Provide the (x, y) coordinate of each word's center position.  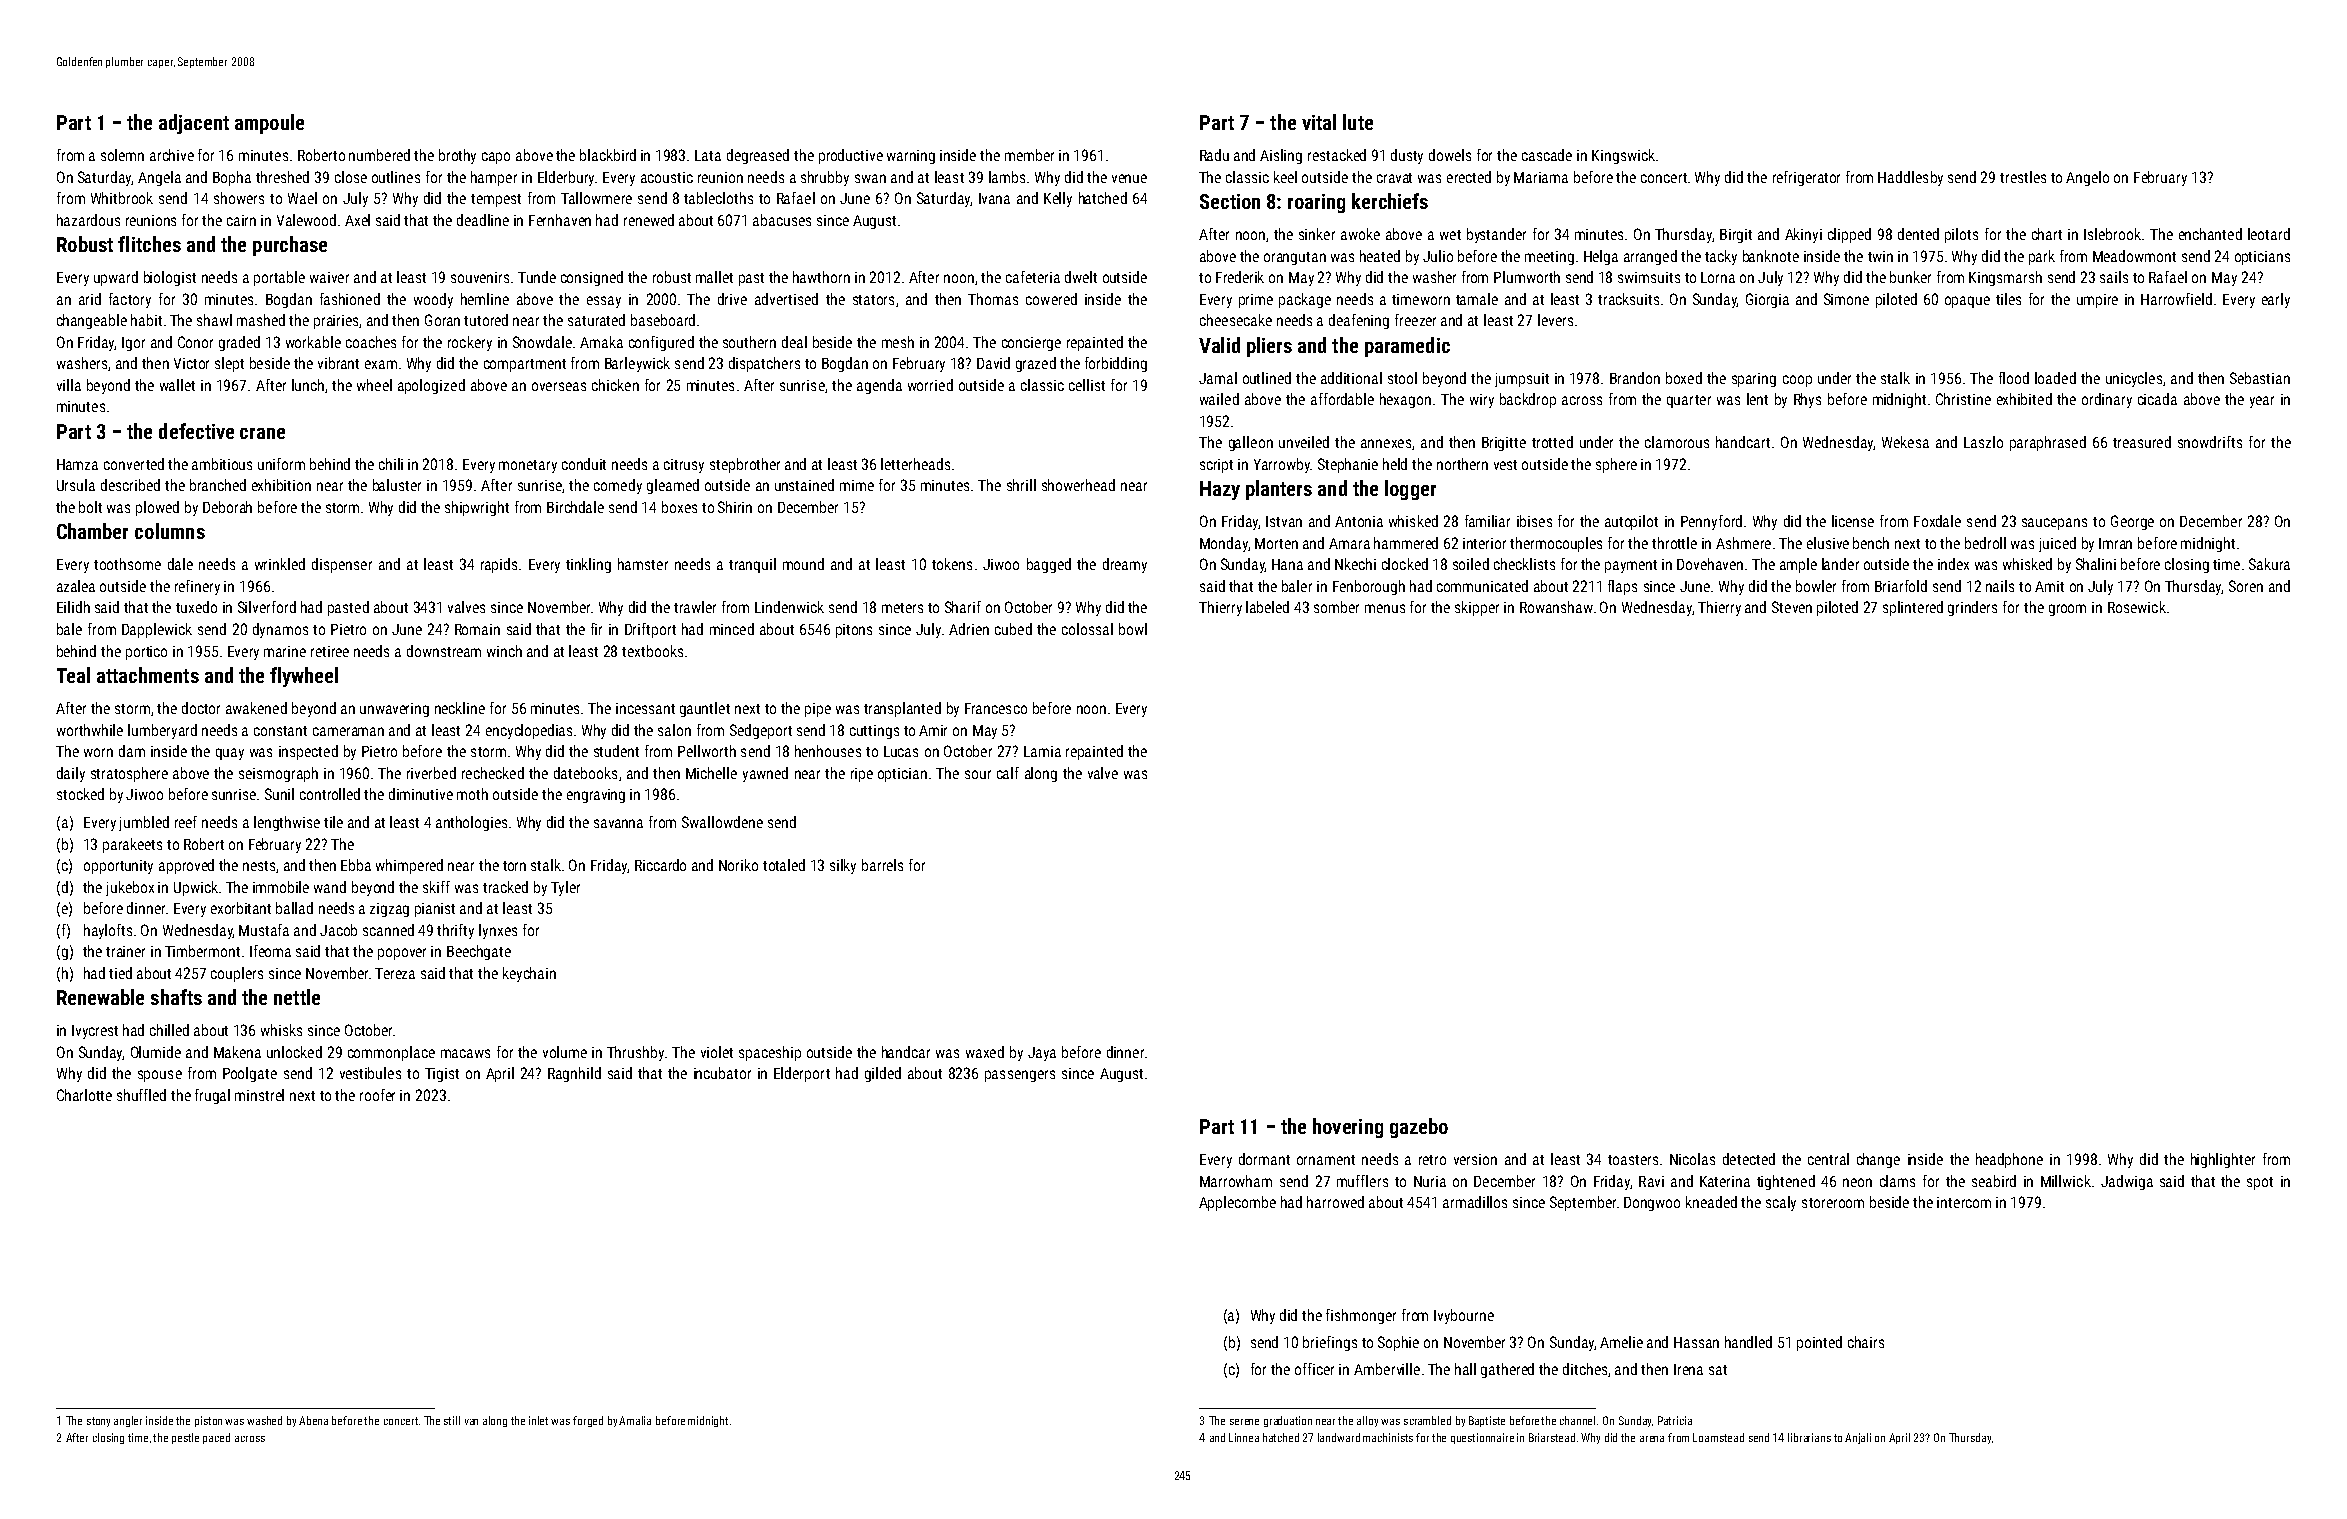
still (452, 1420)
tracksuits (1628, 299)
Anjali (1858, 1438)
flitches (149, 244)
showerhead (1078, 485)
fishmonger (1361, 1316)
